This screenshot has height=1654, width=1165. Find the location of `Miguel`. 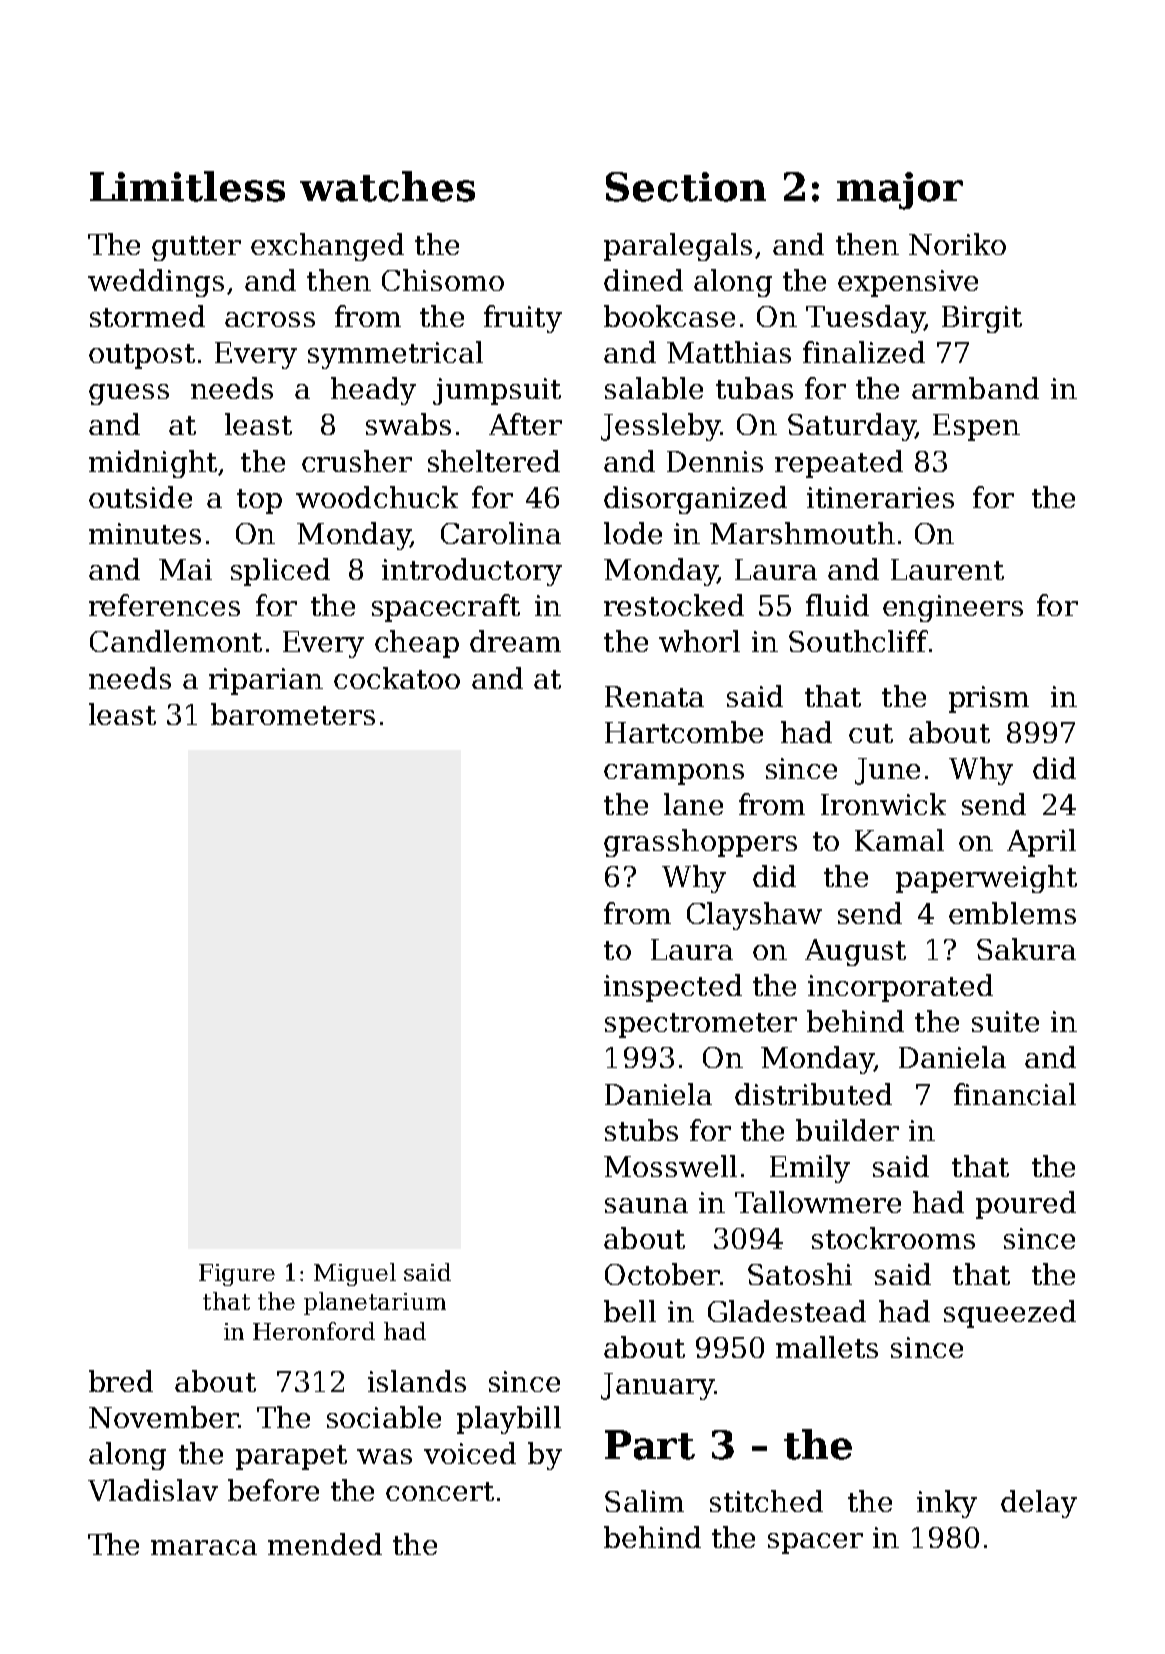

Miguel is located at coordinates (355, 1274).
